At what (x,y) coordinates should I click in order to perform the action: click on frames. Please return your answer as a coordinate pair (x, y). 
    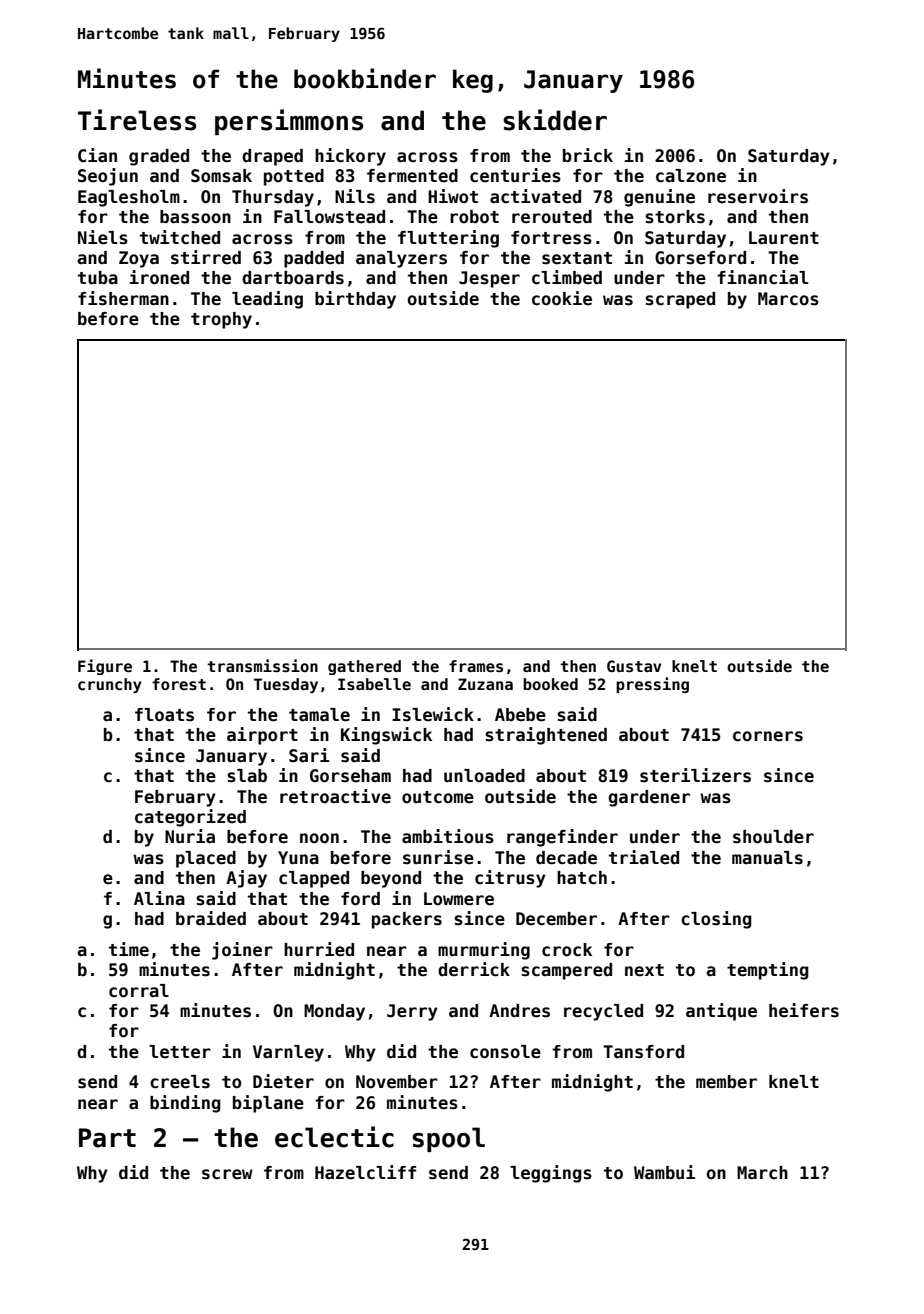
    Looking at the image, I should click on (476, 666).
